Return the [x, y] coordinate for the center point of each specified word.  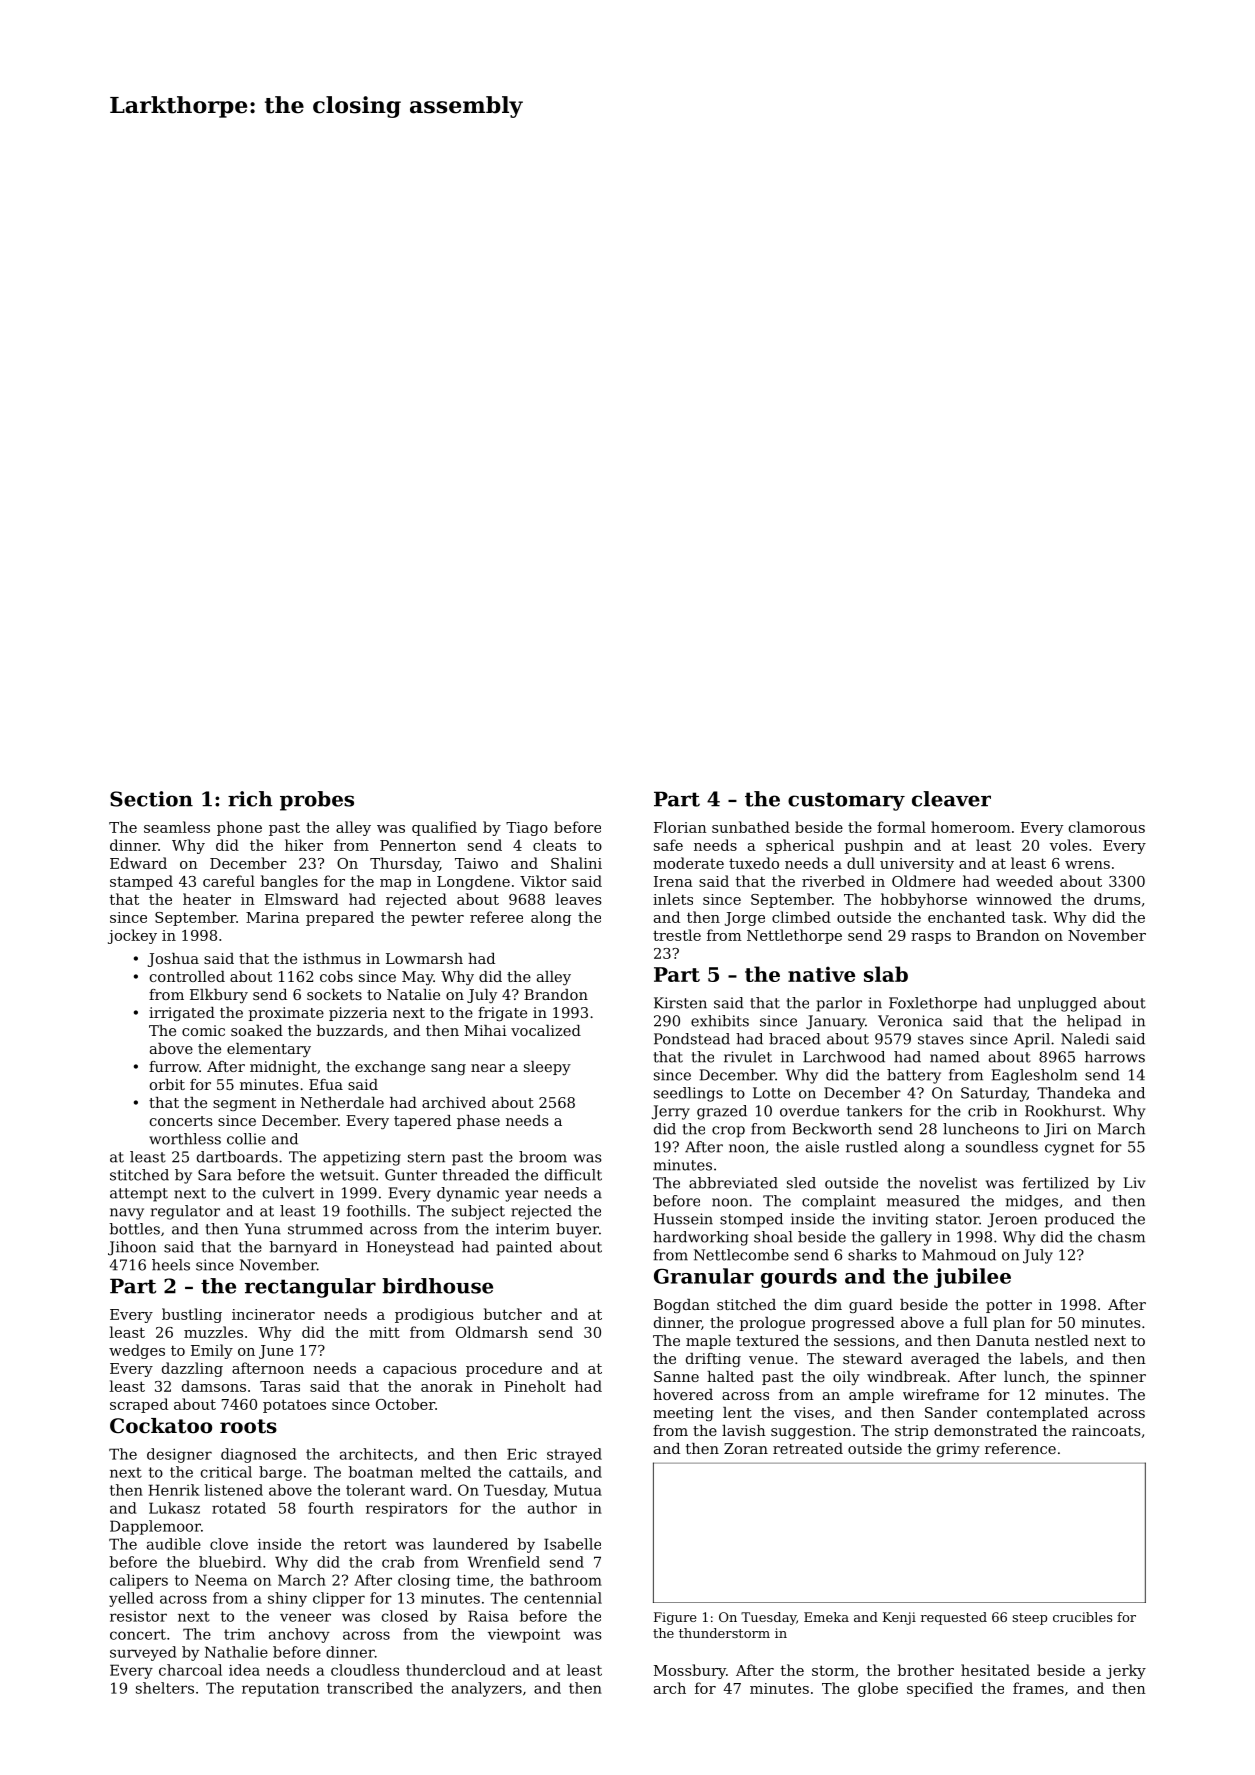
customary [846, 801]
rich [250, 799]
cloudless [365, 1670]
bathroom [566, 1580]
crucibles [1082, 1617]
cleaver [951, 799]
